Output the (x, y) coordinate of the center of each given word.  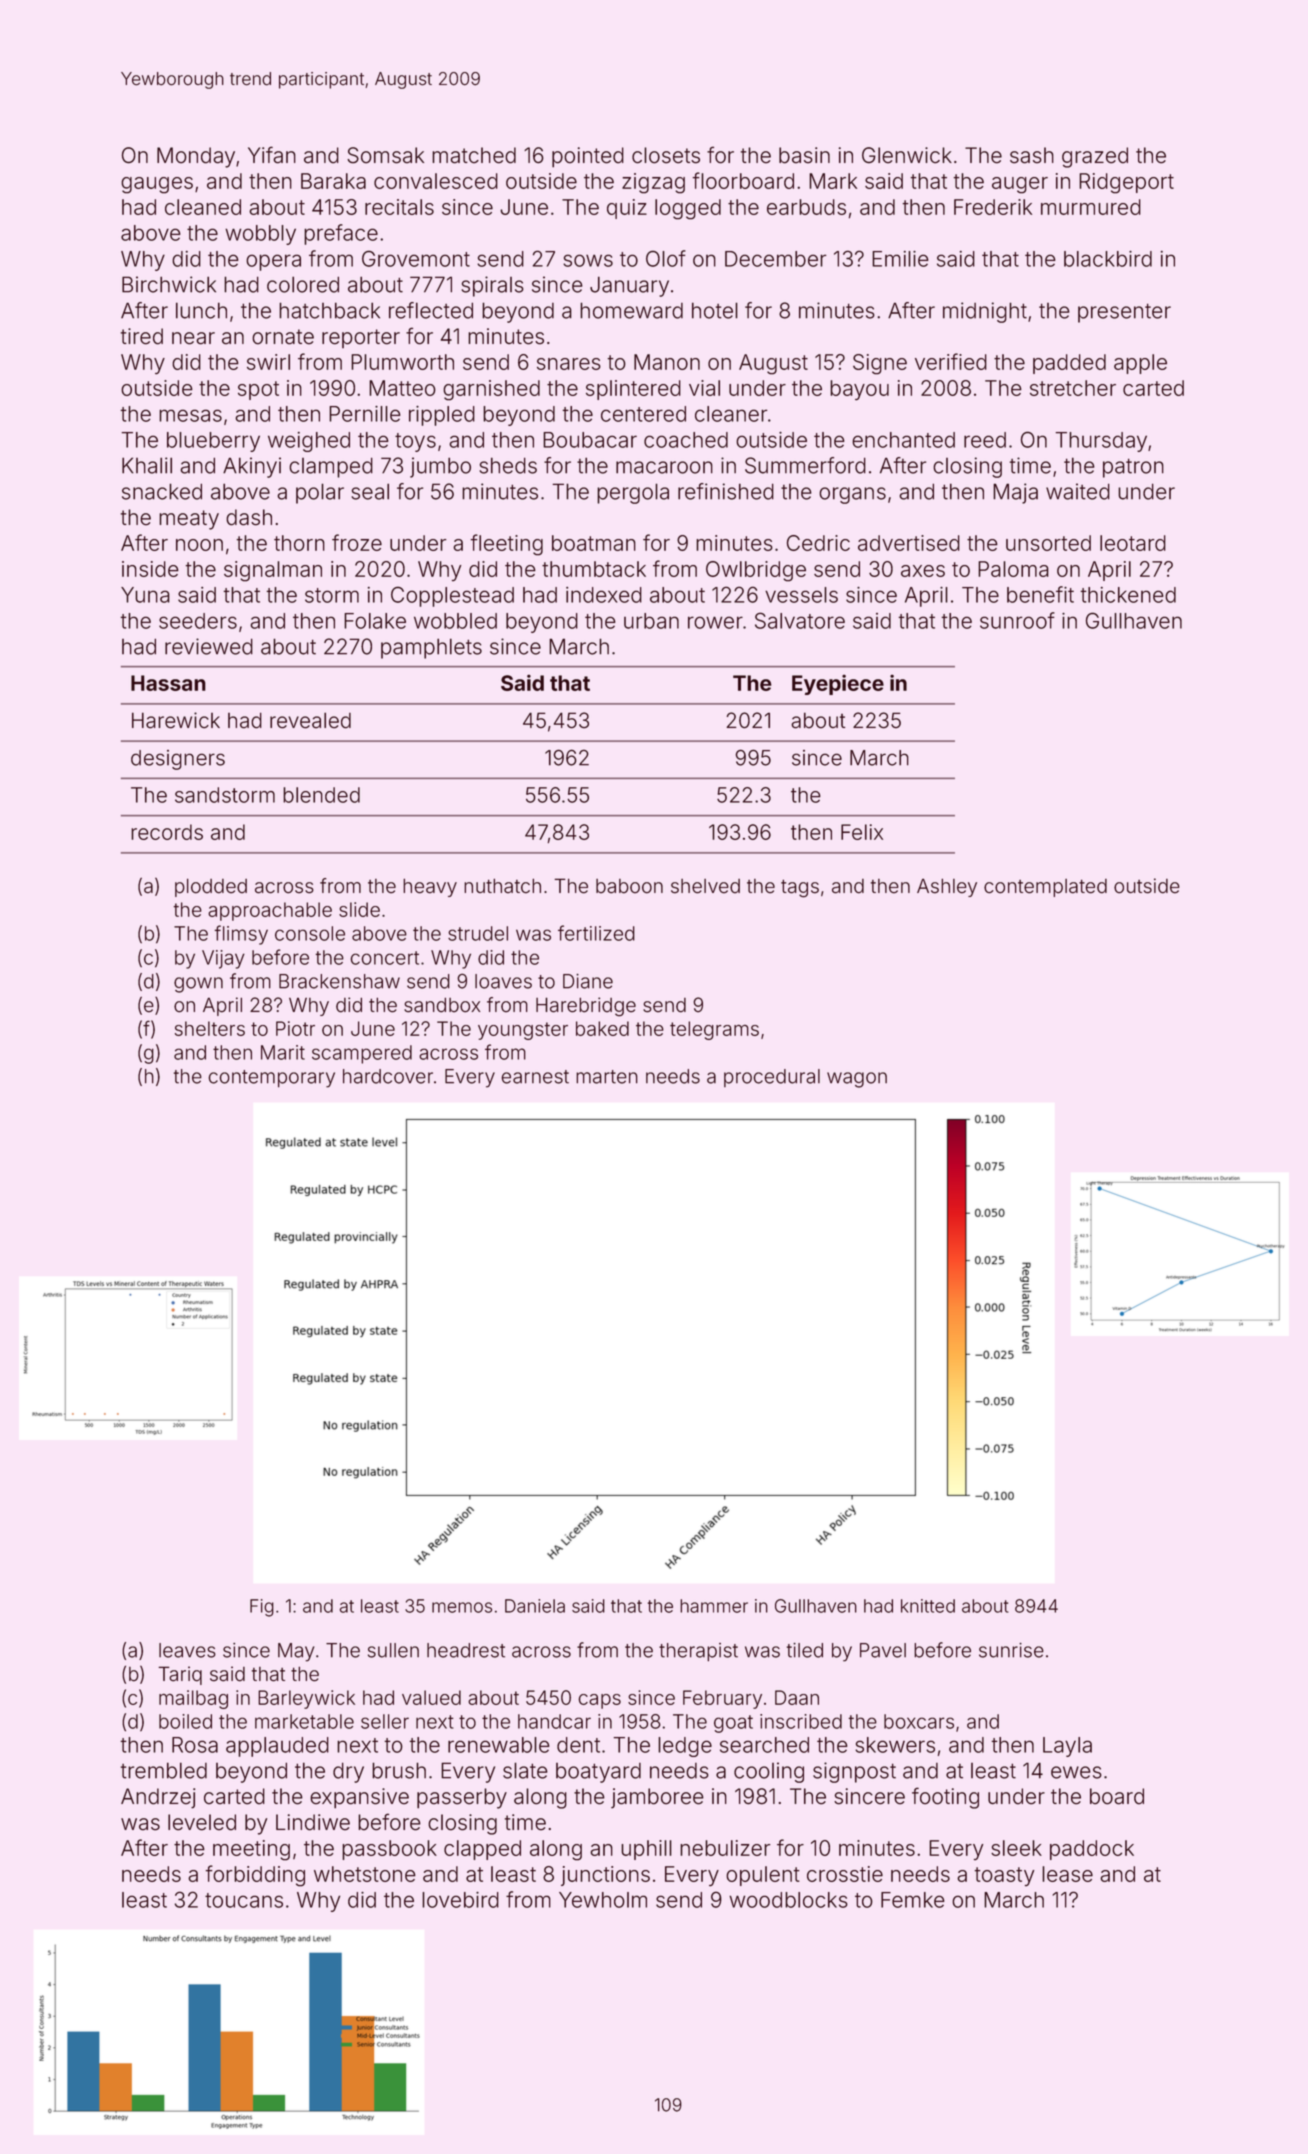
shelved (705, 886)
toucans (244, 1900)
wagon (857, 1080)
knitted (928, 1606)
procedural (772, 1078)
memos (462, 1607)
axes (923, 571)
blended (321, 795)
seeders (198, 621)
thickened (1128, 595)
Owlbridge (756, 571)
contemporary (272, 1079)
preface (341, 234)
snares (569, 364)
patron (1133, 468)
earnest (535, 1077)
